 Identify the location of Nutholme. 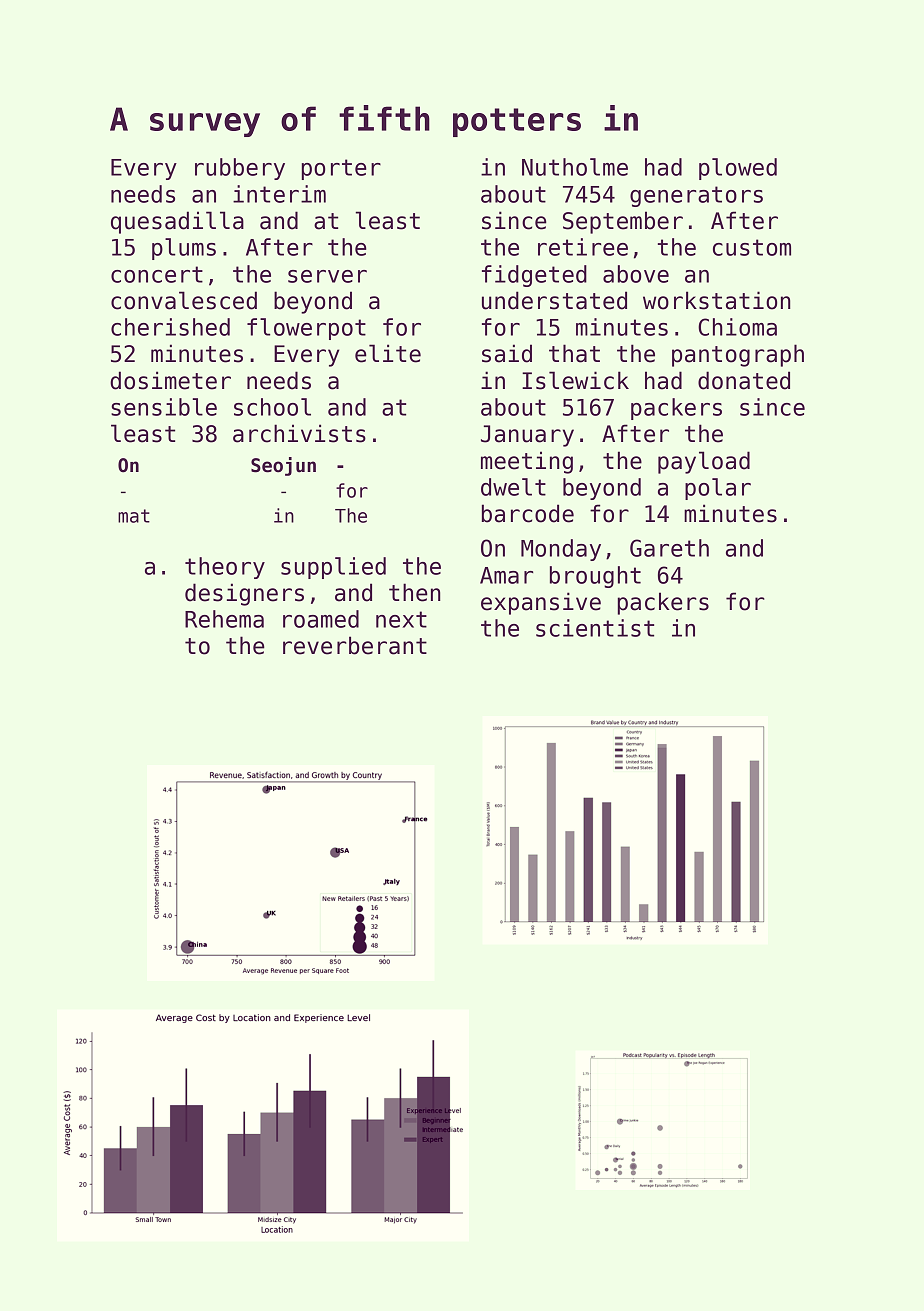
(575, 167).
